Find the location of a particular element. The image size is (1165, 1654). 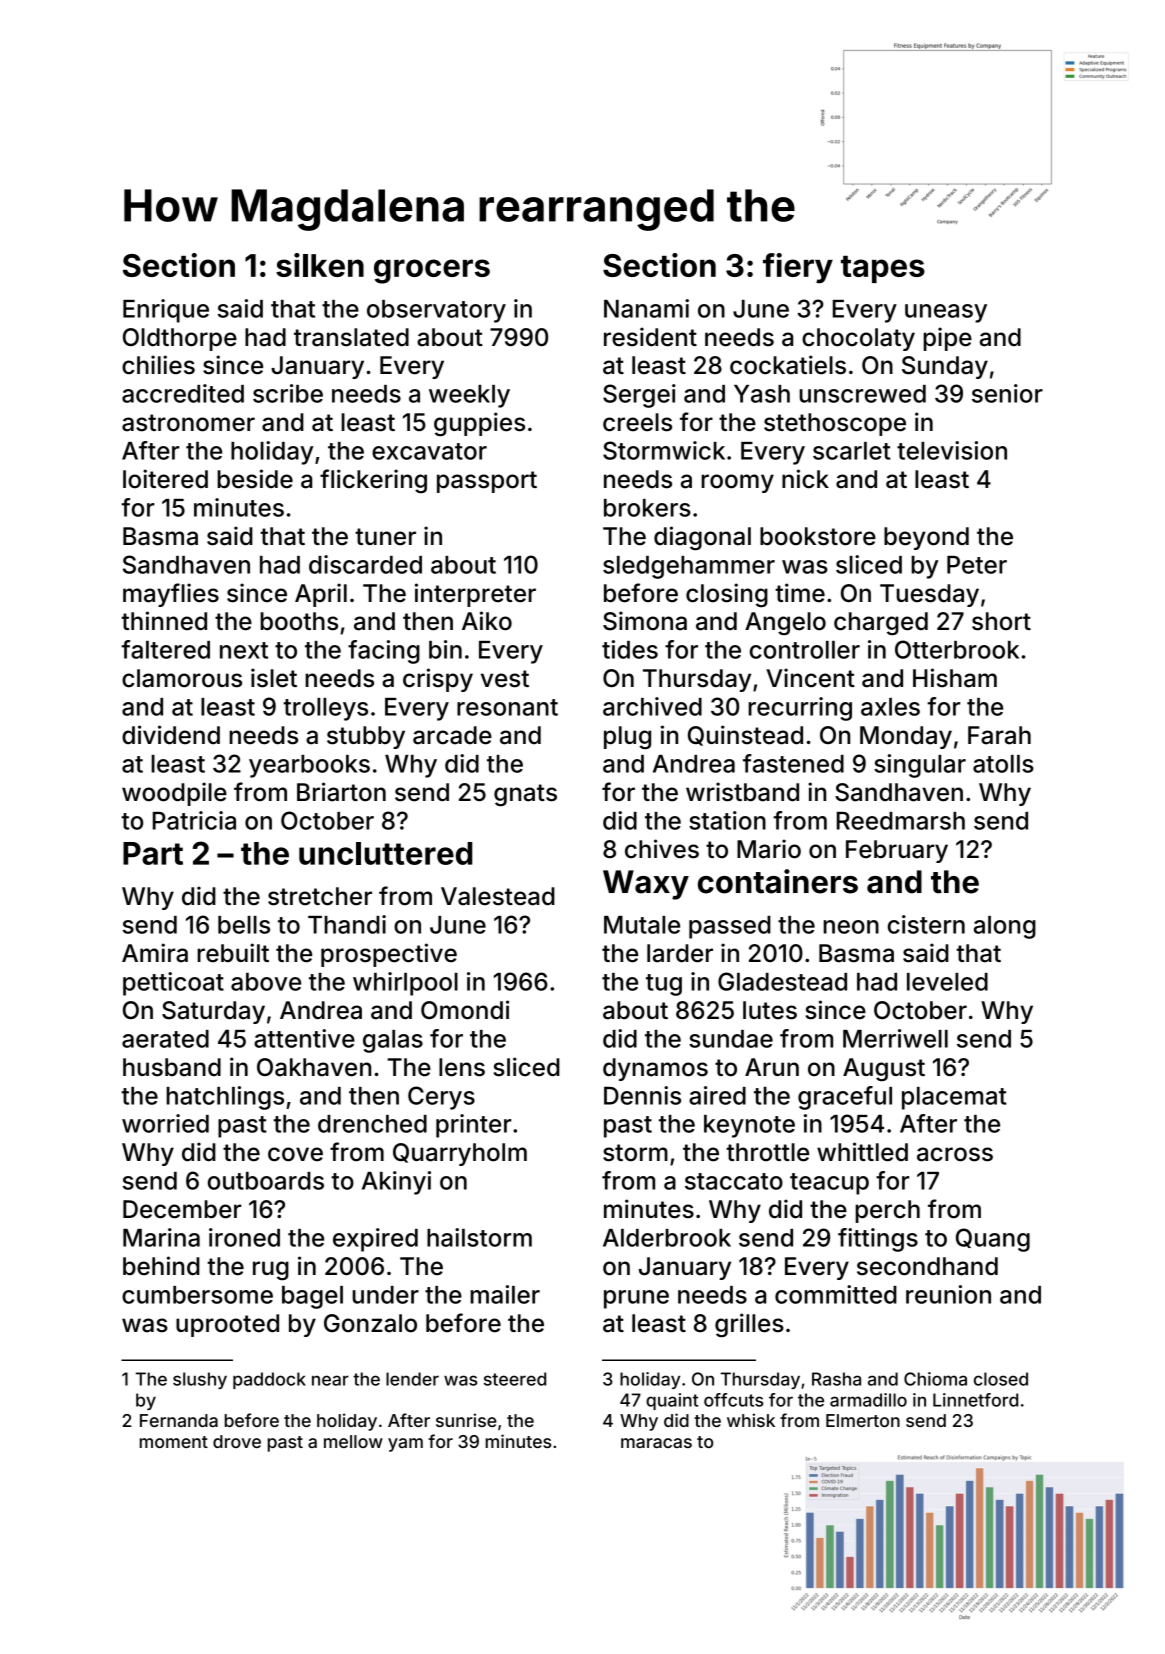

silken is located at coordinates (320, 265).
